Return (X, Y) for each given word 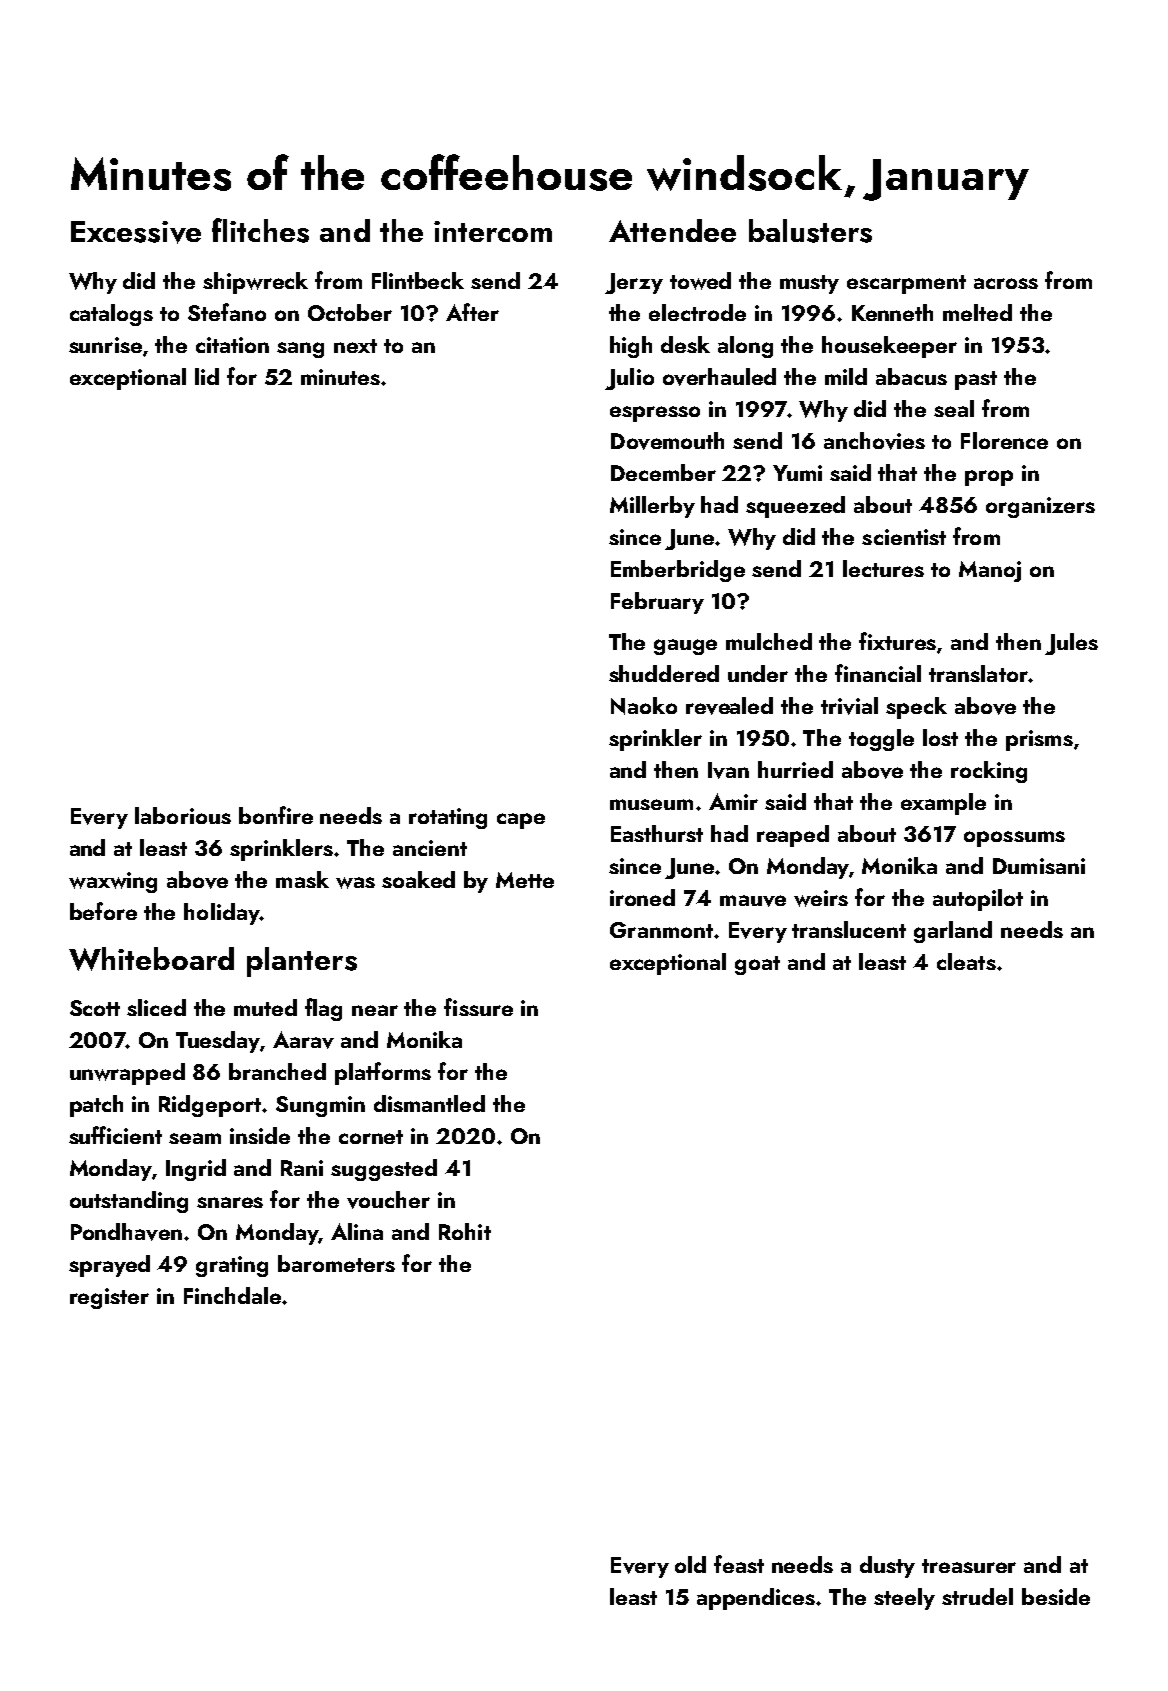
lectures (883, 568)
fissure (478, 1007)
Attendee (672, 230)
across (1006, 283)
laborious (183, 815)
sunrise (105, 345)
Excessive (136, 232)
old (690, 1564)
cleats (966, 961)
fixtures (897, 641)
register (109, 1298)
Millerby (652, 507)
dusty (887, 1567)
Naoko (644, 706)
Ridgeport (211, 1106)
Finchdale (232, 1295)
